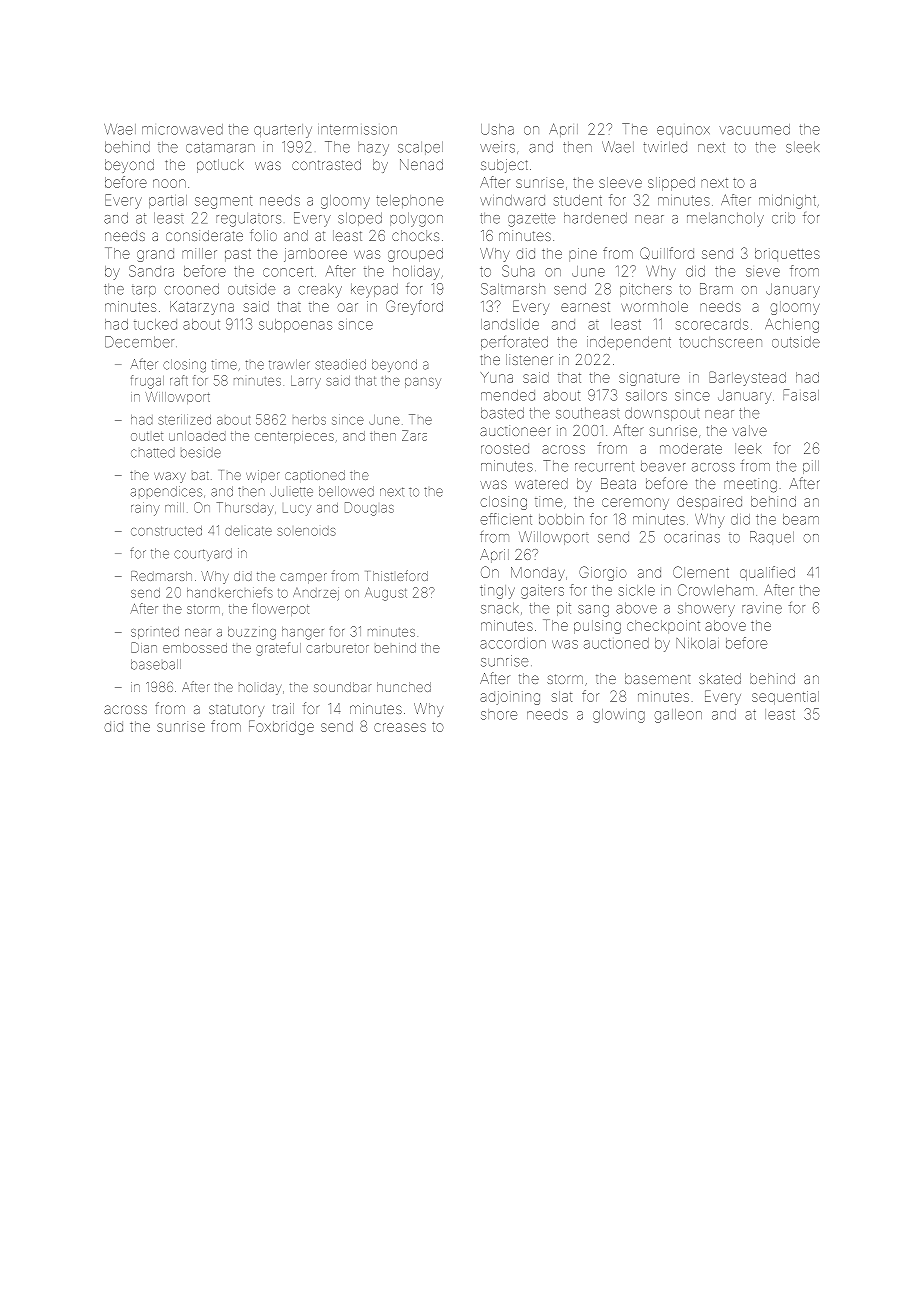 The image size is (924, 1308). I want to click on Foxbridge, so click(281, 727).
